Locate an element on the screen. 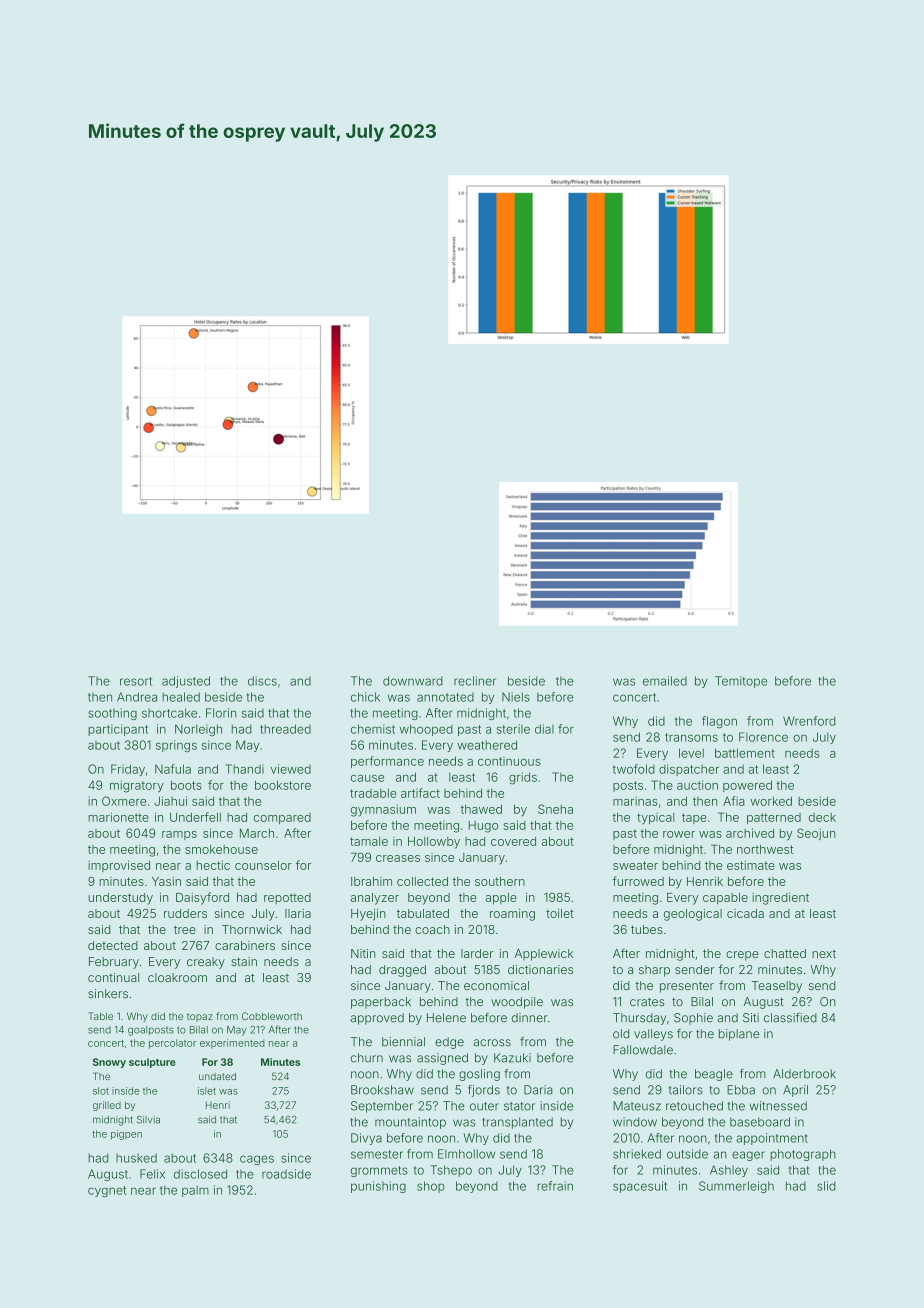 The height and width of the screenshot is (1308, 924). roadside is located at coordinates (286, 1174).
